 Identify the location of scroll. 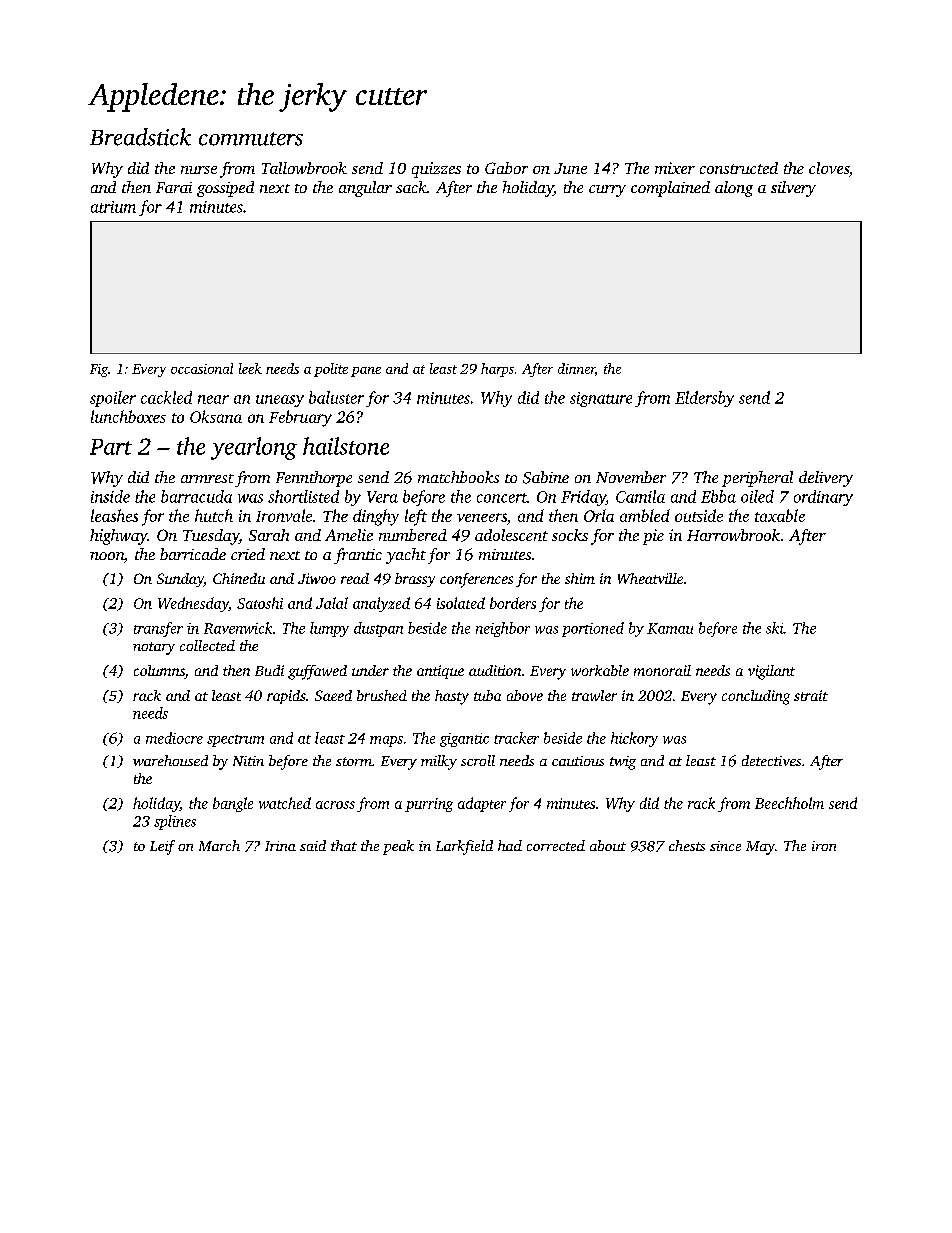
(478, 760).
